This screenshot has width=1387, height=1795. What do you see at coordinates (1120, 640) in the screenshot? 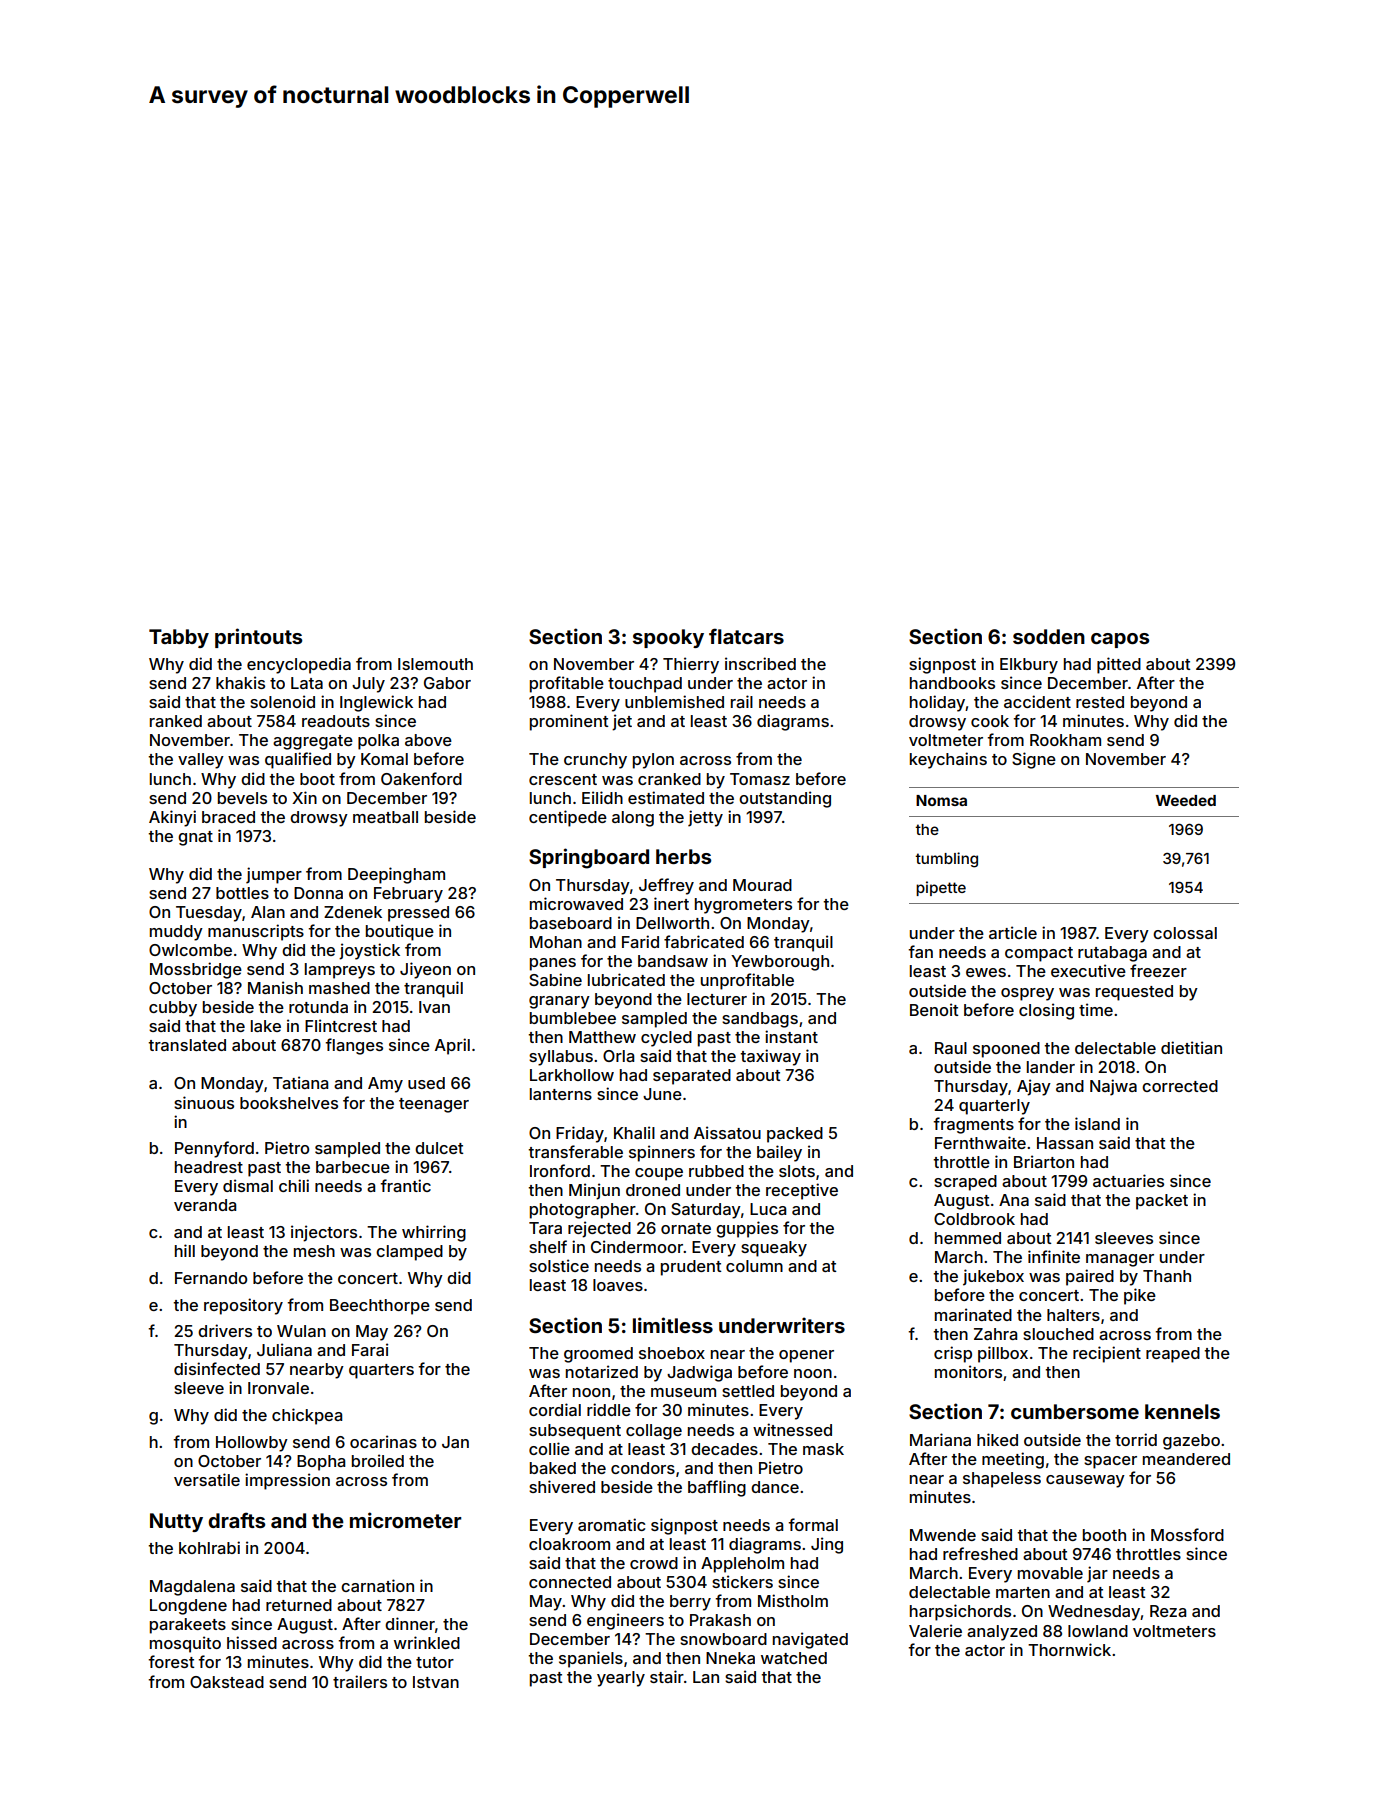
I see `capos` at bounding box center [1120, 640].
